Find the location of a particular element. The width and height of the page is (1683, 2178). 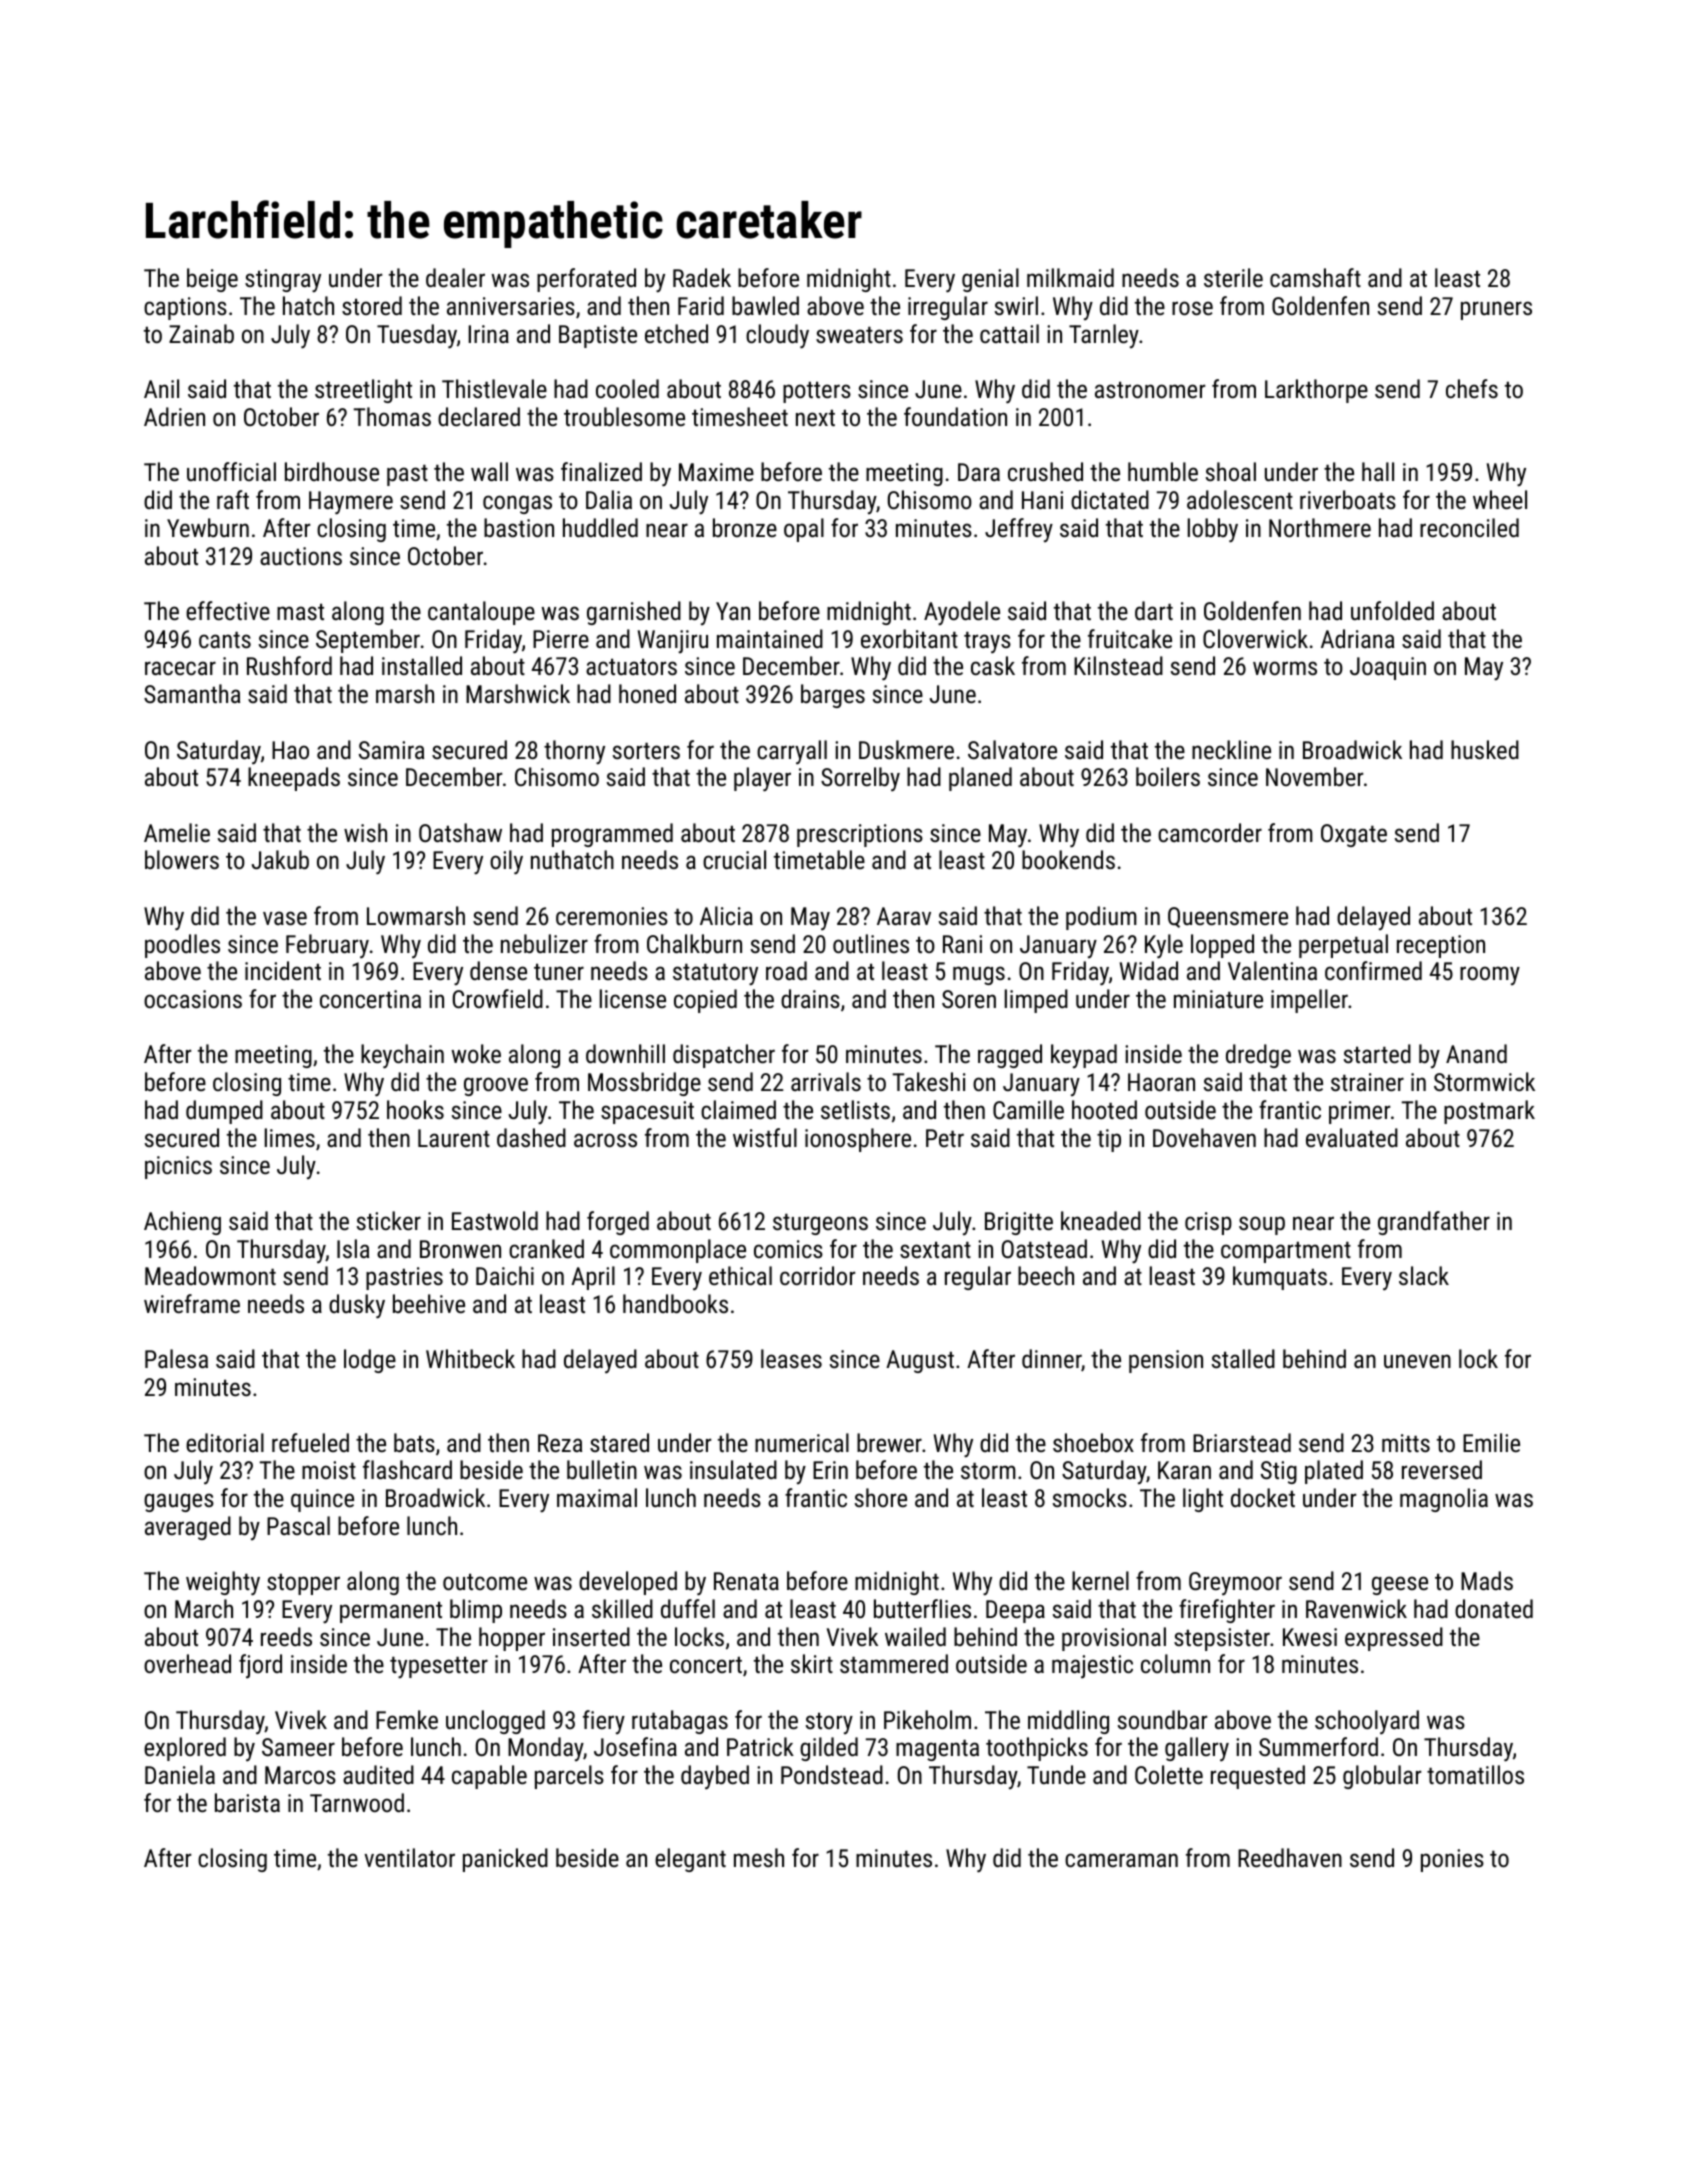

beige is located at coordinates (212, 280).
